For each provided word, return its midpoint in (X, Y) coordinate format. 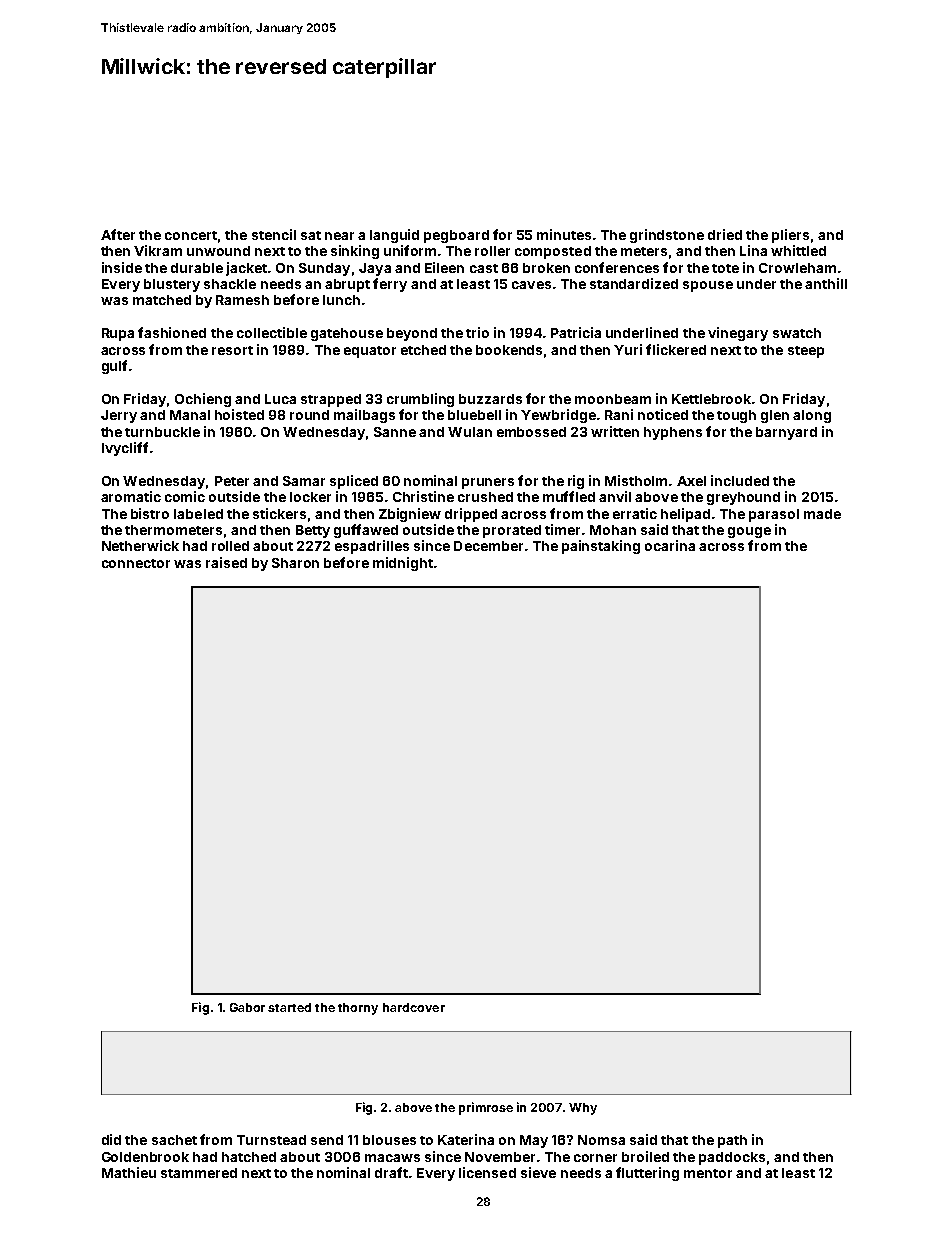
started (289, 1007)
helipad (685, 515)
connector (136, 563)
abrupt (347, 285)
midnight (403, 564)
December (488, 546)
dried (725, 234)
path (732, 1141)
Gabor (247, 1007)
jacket (247, 269)
